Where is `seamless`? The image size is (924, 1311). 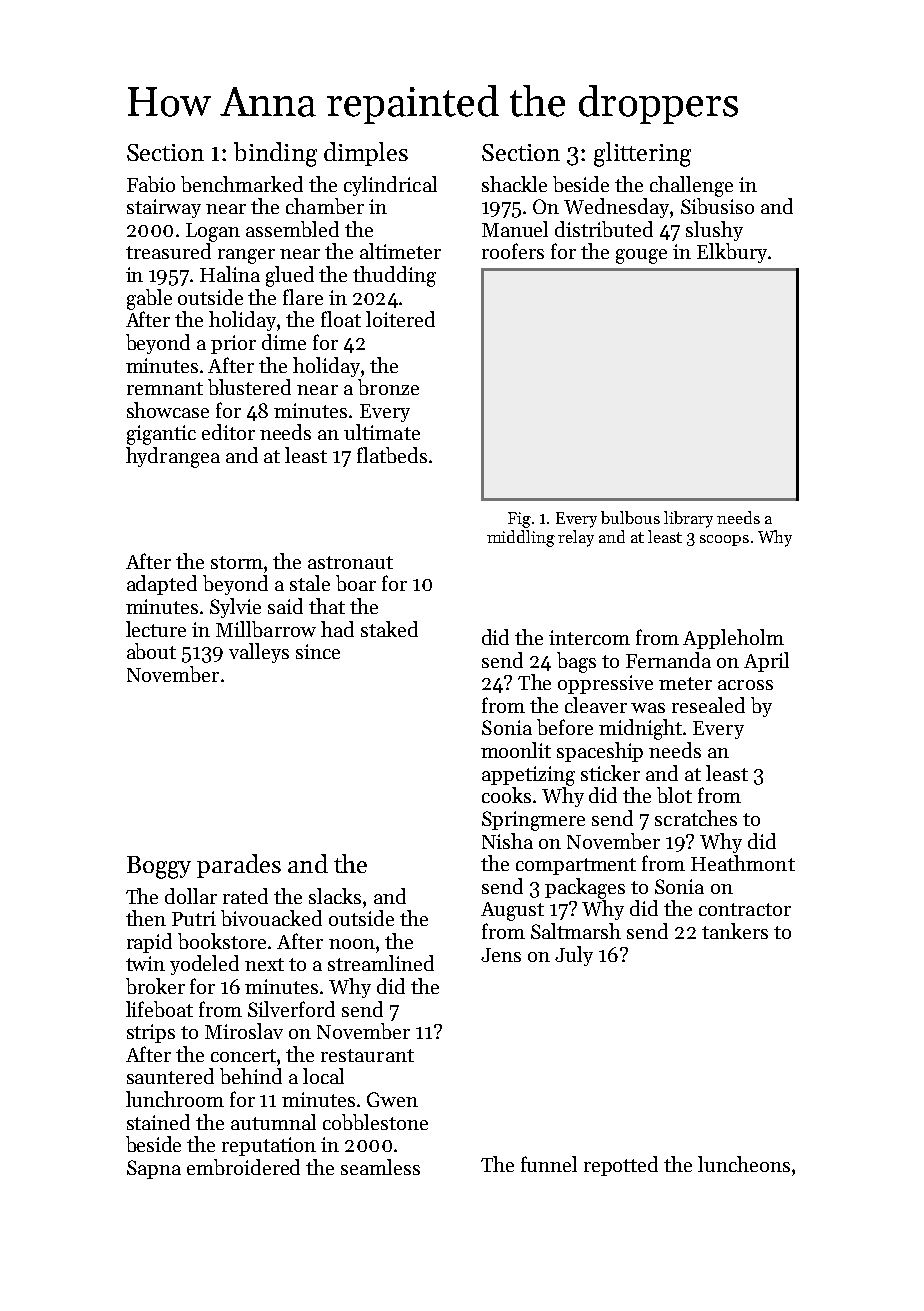 seamless is located at coordinates (380, 1167).
